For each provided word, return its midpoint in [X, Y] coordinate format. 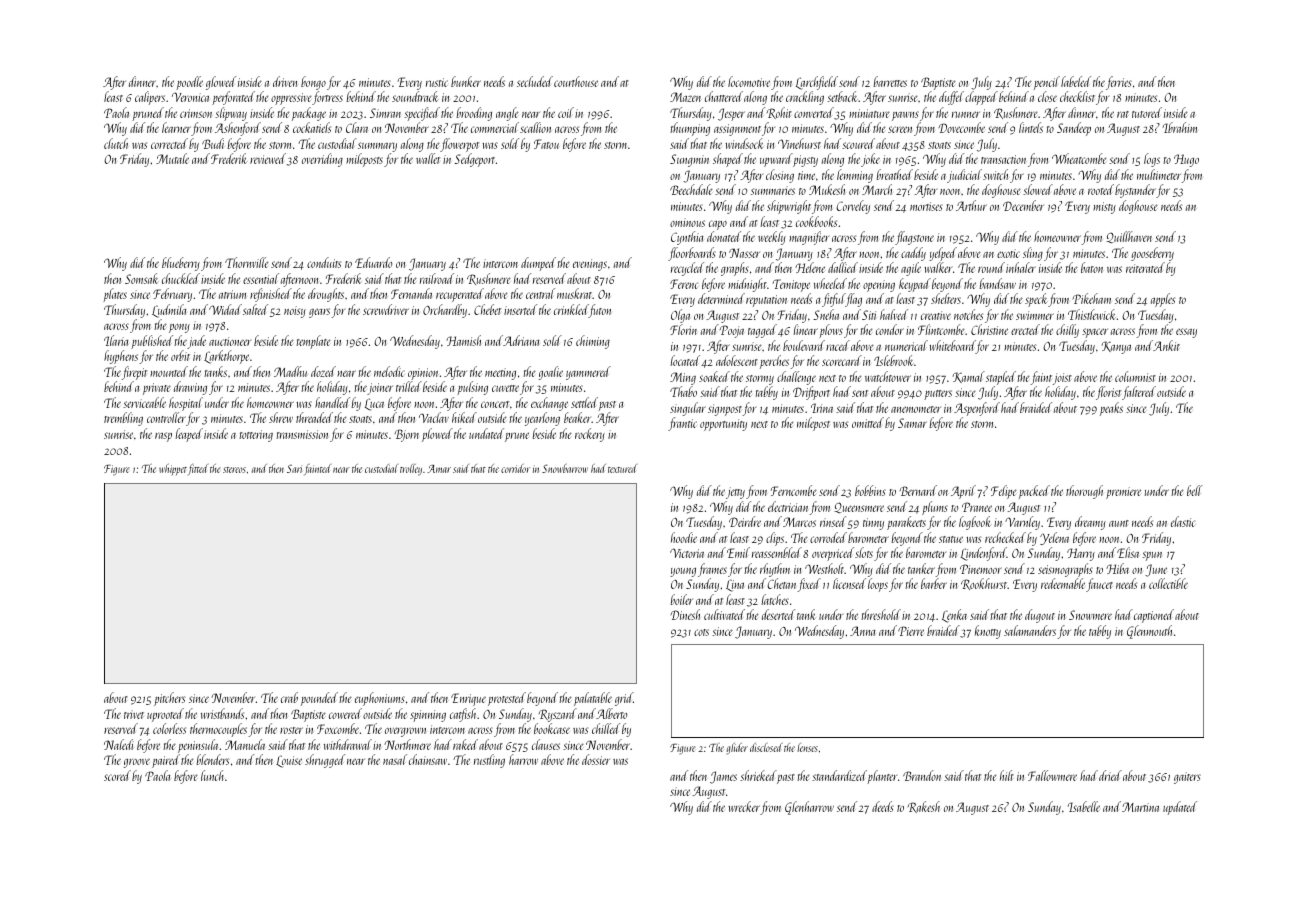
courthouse [576, 81]
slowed [1038, 189]
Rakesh [924, 807]
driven [285, 81]
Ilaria [116, 340]
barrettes [890, 81]
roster [291, 730]
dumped [538, 264]
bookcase [552, 728]
